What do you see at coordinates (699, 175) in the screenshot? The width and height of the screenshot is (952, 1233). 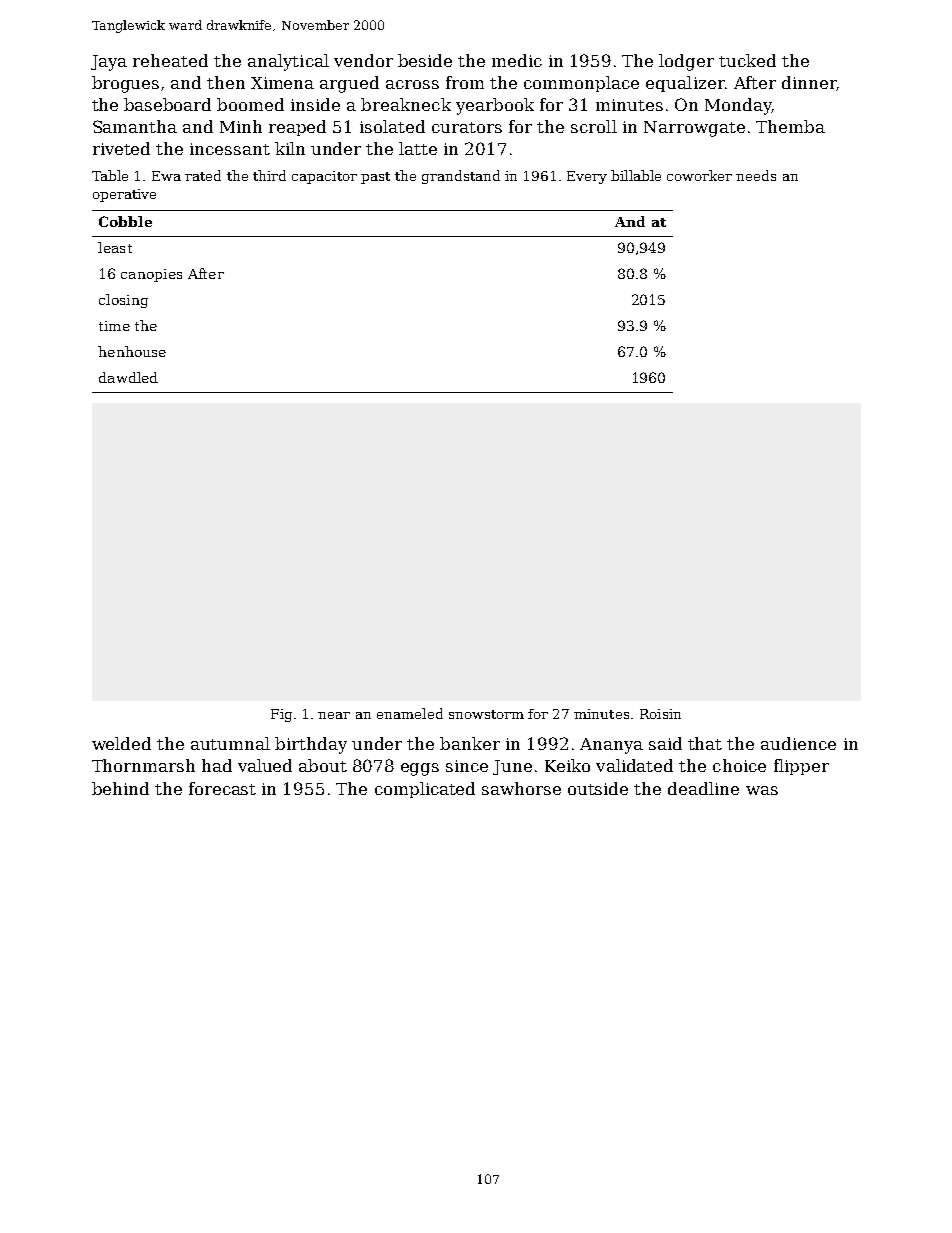 I see `coworker` at bounding box center [699, 175].
